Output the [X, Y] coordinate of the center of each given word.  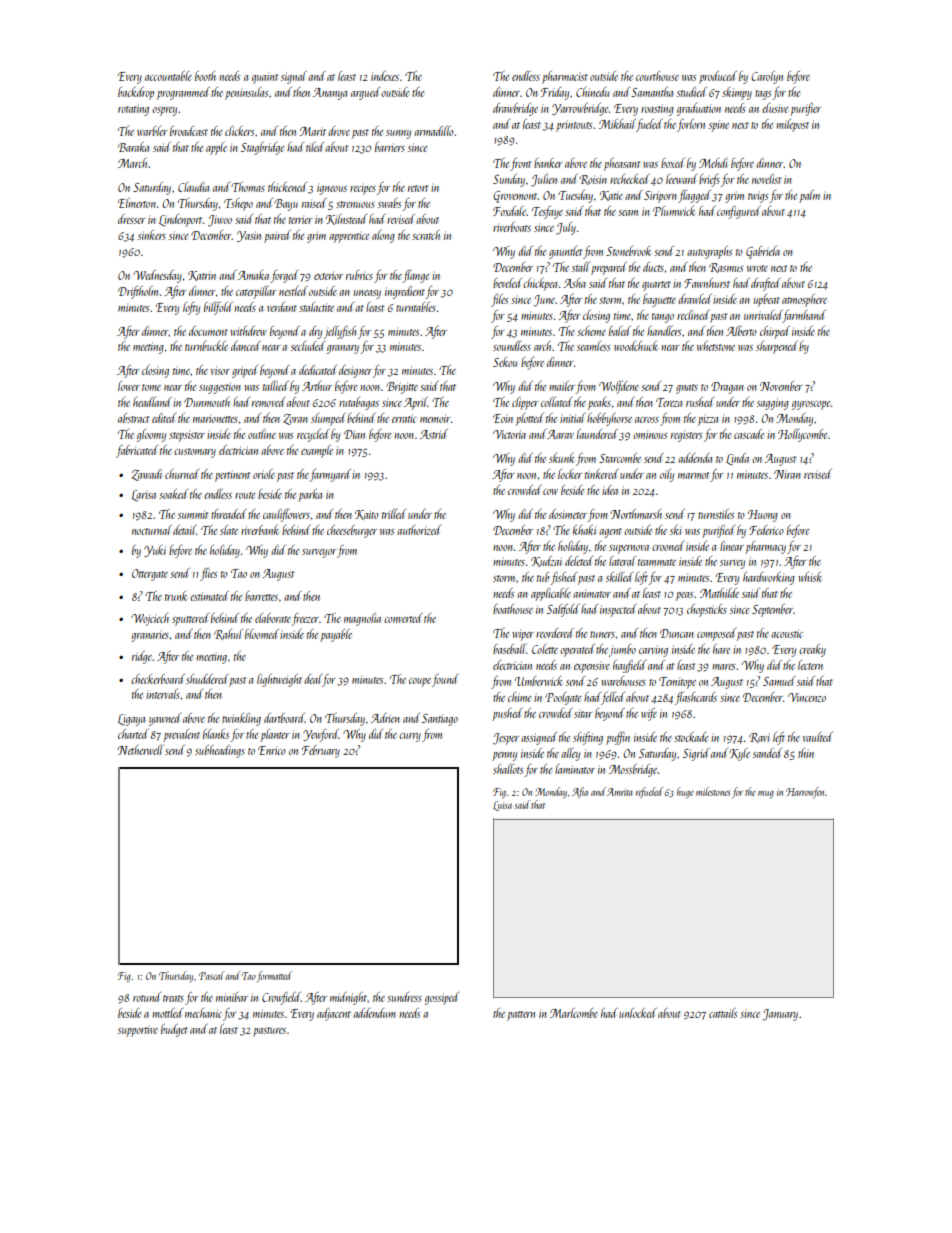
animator [592, 593]
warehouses [623, 681]
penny [504, 756]
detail [185, 530]
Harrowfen [806, 792]
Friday [555, 93]
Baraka [133, 147]
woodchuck [636, 346]
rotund [147, 997]
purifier [805, 109]
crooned [668, 546]
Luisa [502, 806]
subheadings [220, 751]
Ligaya [131, 720]
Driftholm [138, 292]
